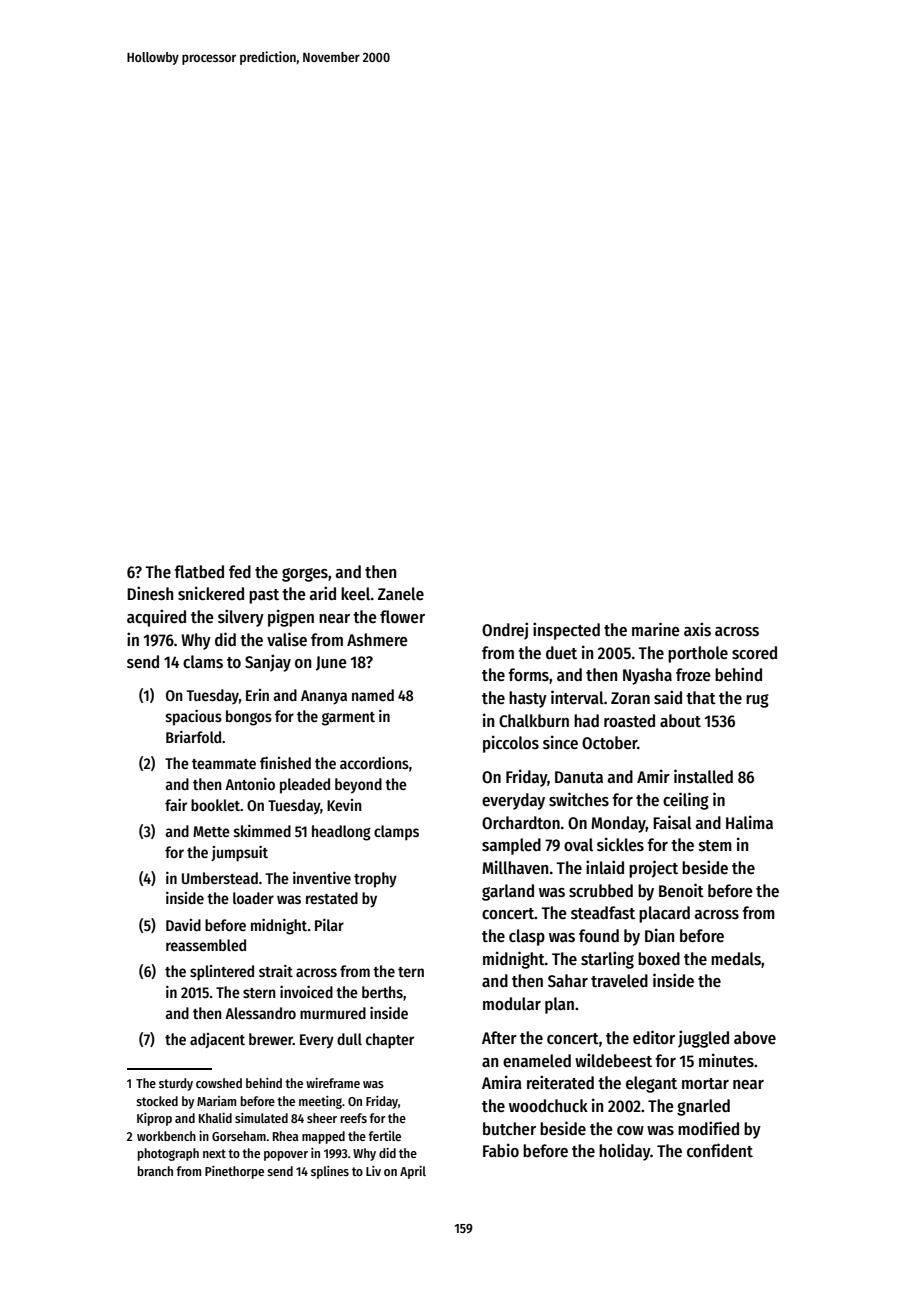  What do you see at coordinates (211, 831) in the page?
I see `Mette` at bounding box center [211, 831].
